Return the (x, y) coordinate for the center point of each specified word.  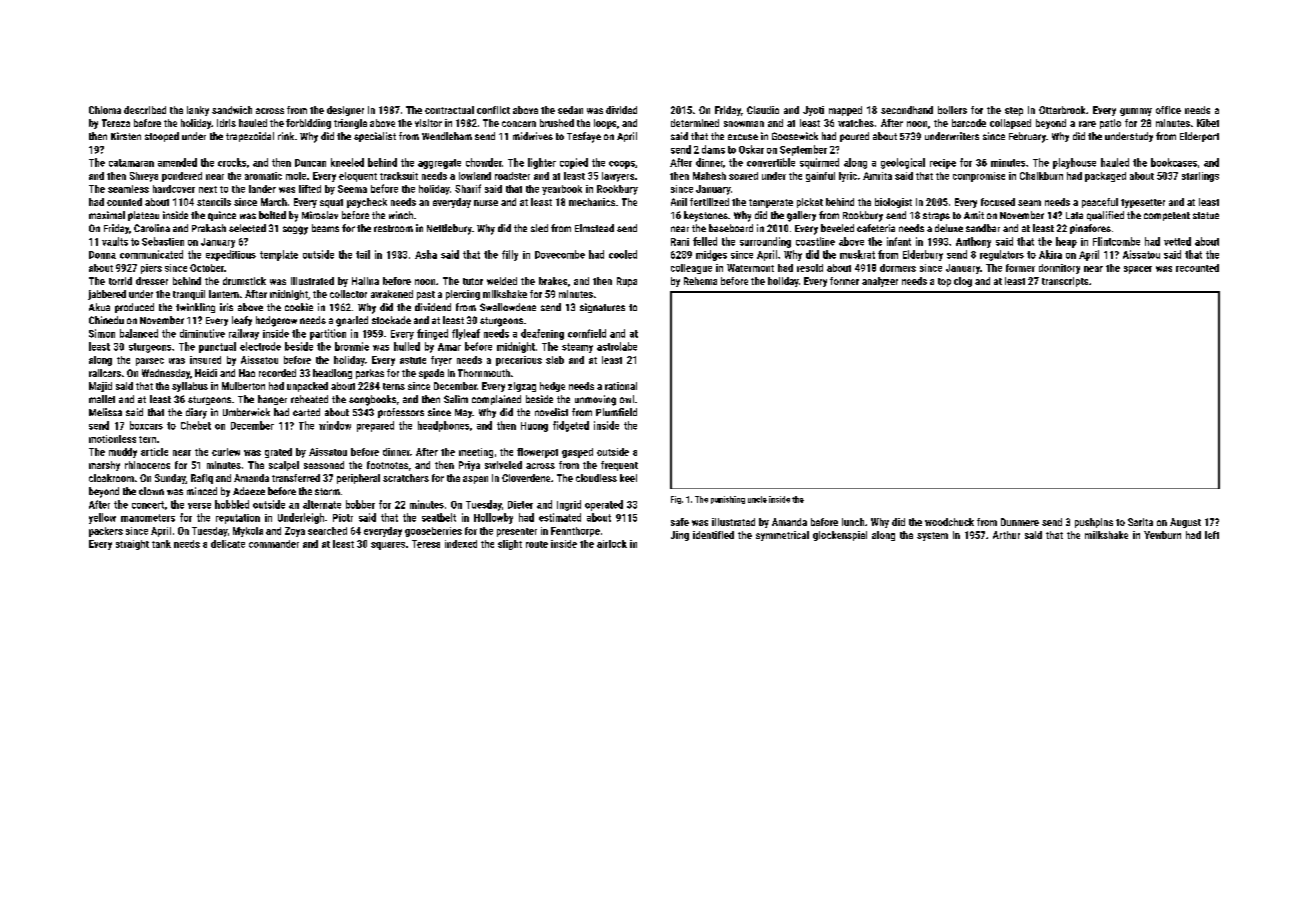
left (1212, 535)
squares (388, 546)
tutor (473, 281)
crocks (232, 162)
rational (621, 386)
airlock (612, 544)
